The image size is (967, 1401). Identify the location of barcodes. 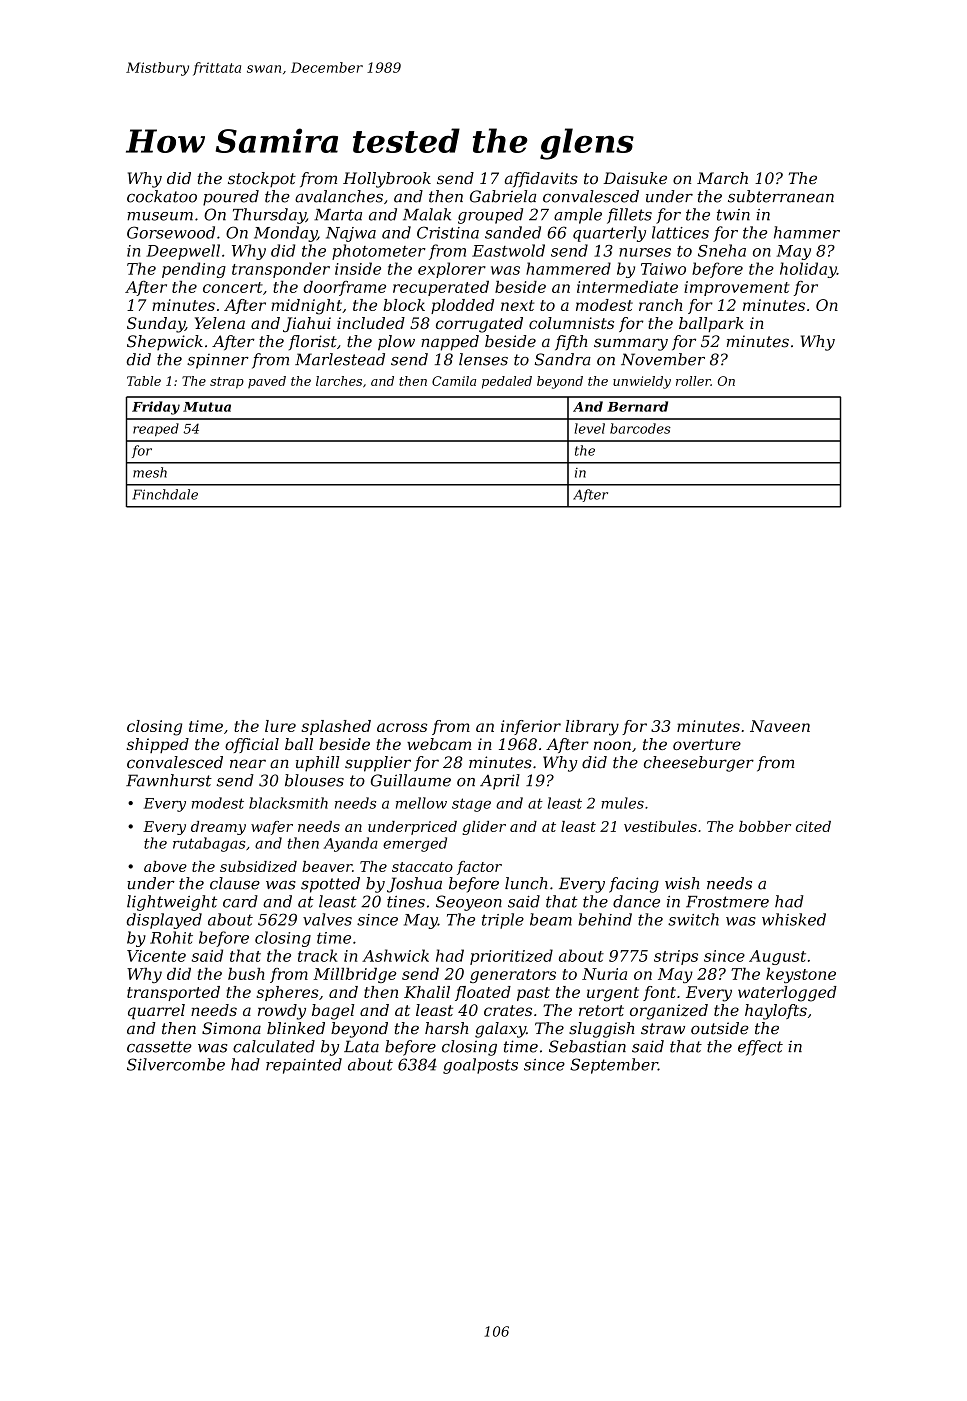
(640, 428).
